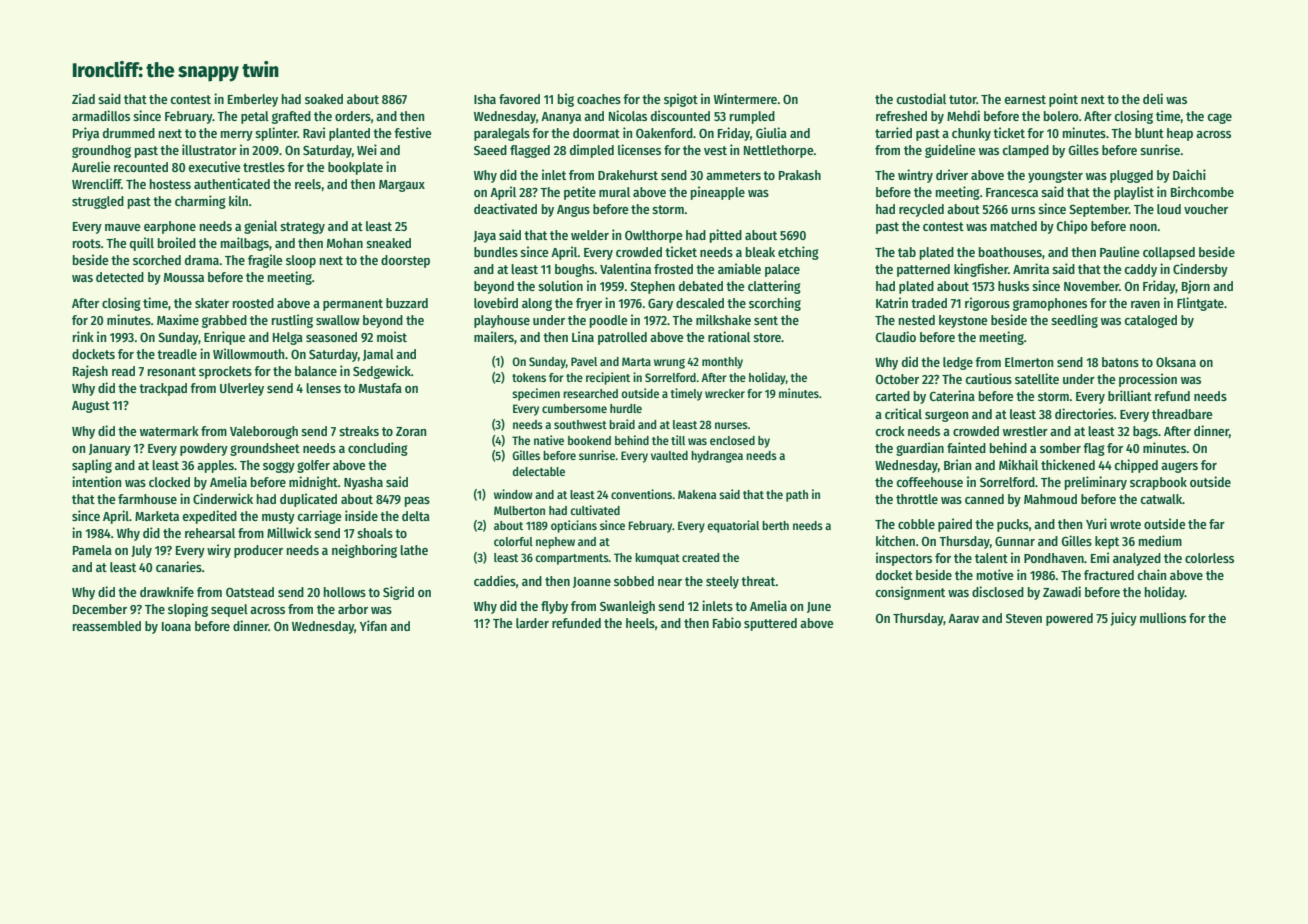 The width and height of the screenshot is (1308, 924). What do you see at coordinates (1130, 395) in the screenshot?
I see `brilliant` at bounding box center [1130, 395].
